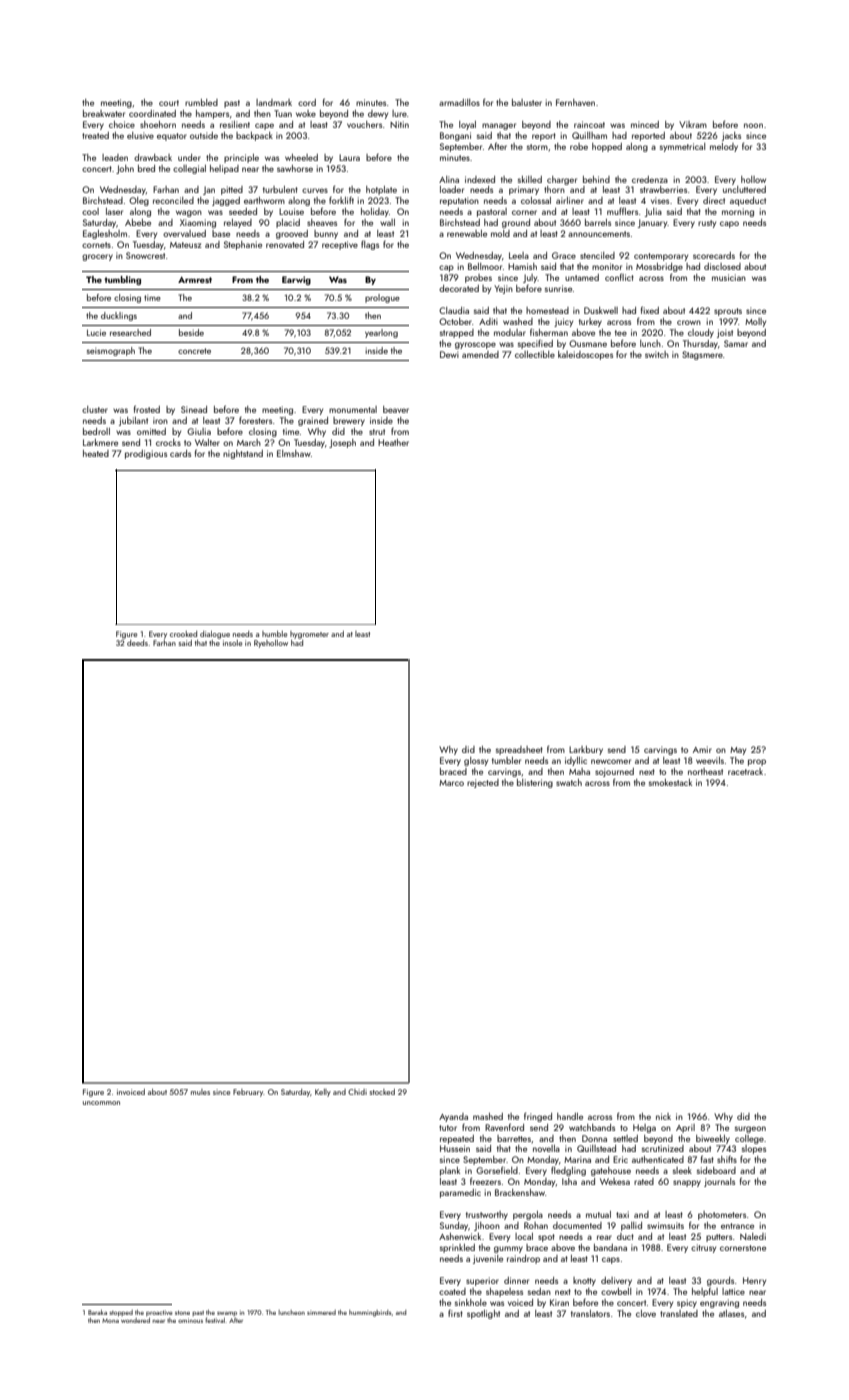 The width and height of the document is (849, 1400). I want to click on Jihoon, so click(487, 1226).
